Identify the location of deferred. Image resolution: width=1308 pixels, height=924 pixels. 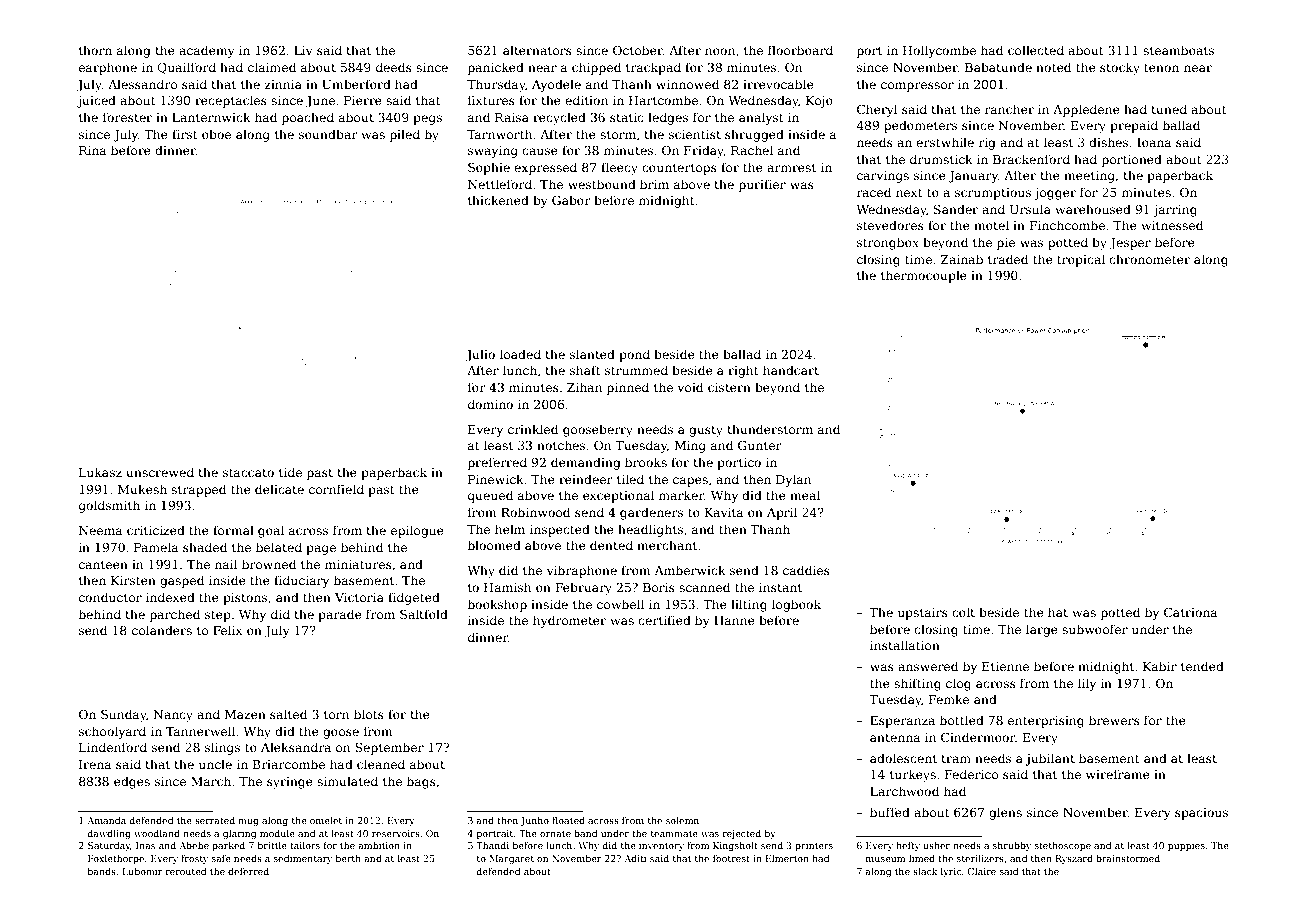
(248, 871).
